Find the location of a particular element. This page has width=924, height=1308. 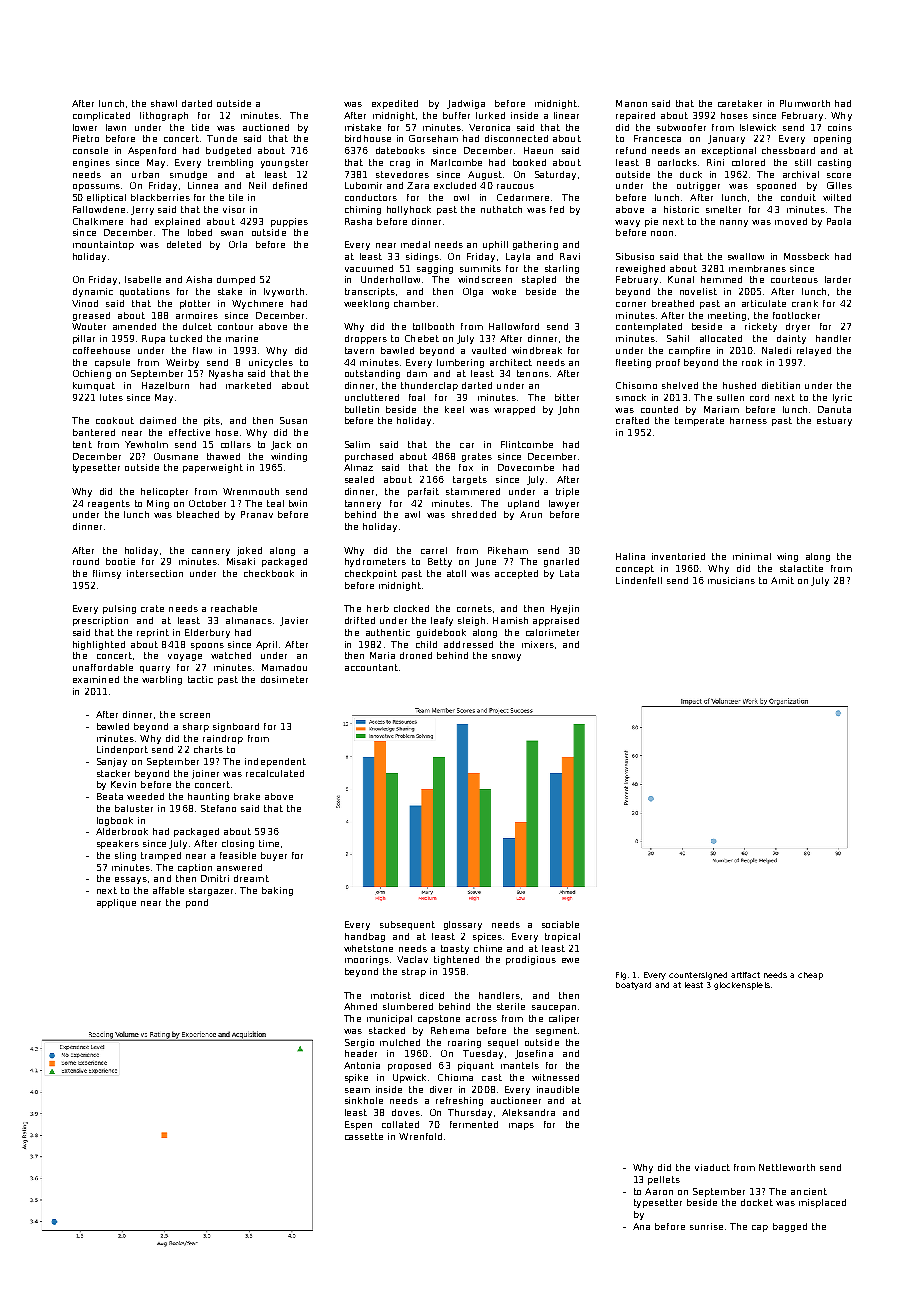

sociable is located at coordinates (560, 924).
